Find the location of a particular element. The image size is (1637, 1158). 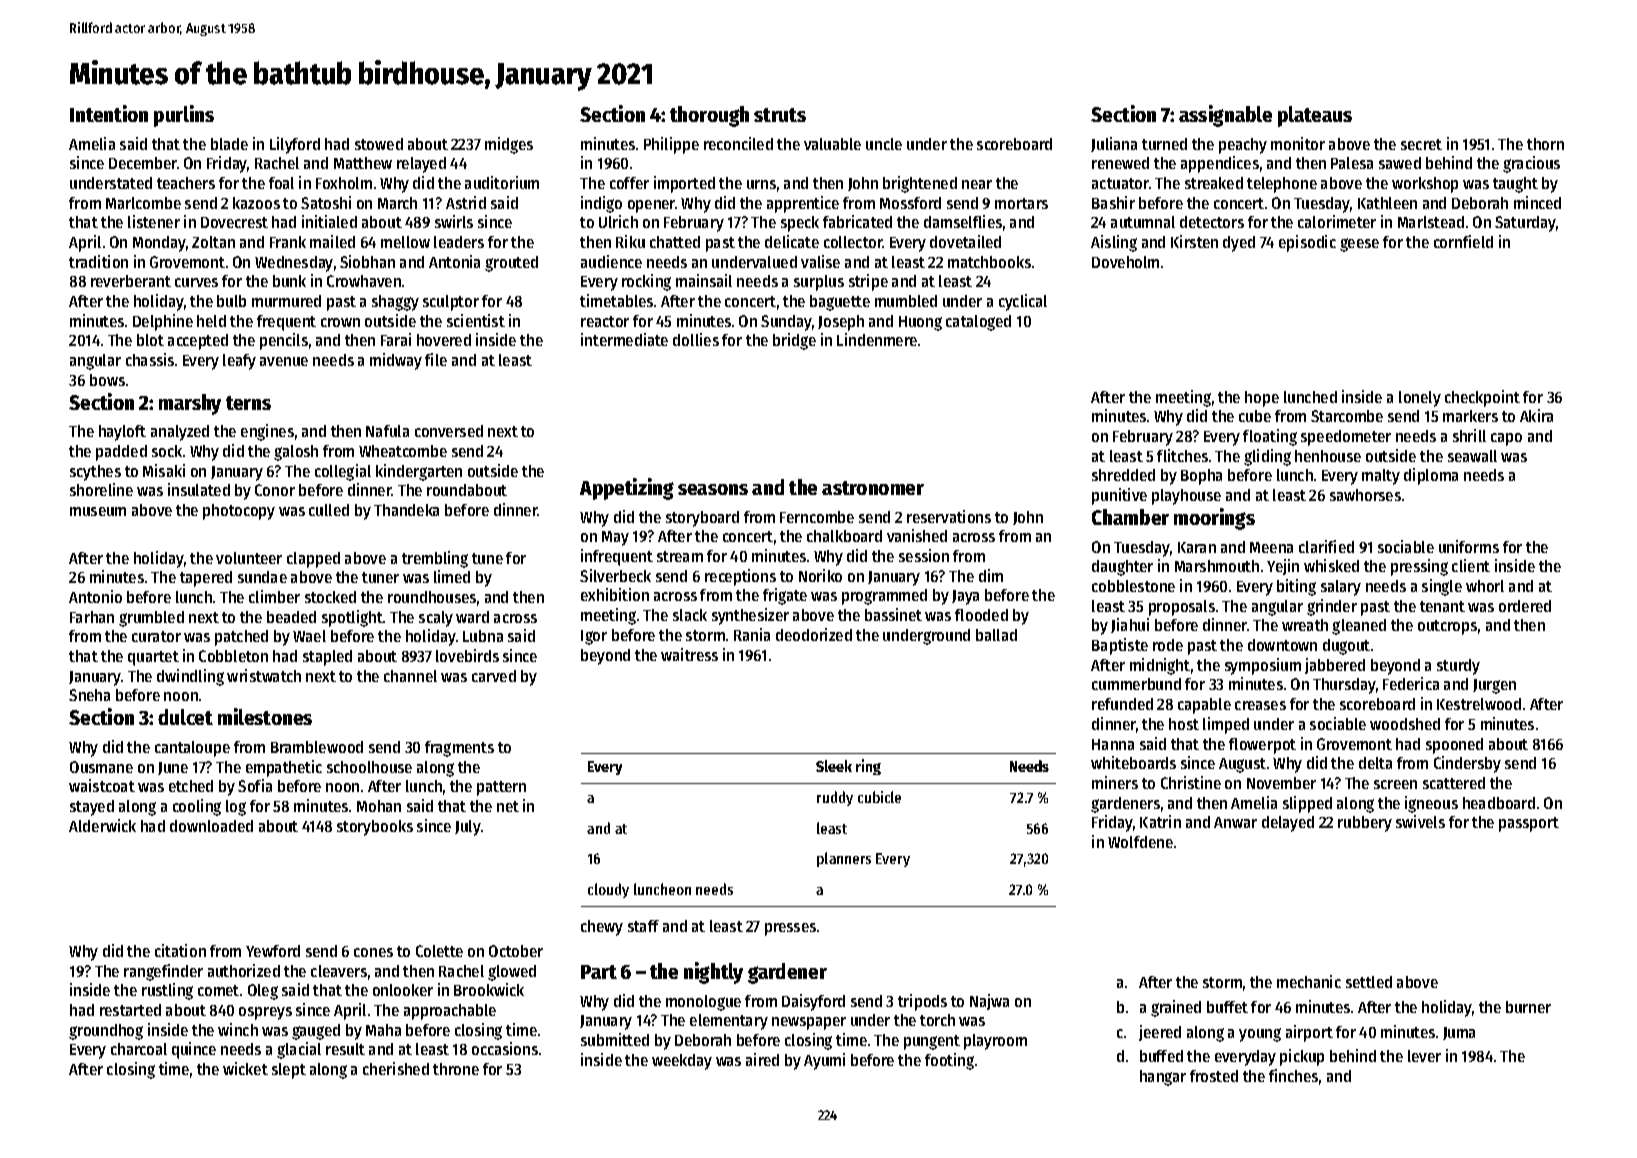

seawall is located at coordinates (1472, 456).
